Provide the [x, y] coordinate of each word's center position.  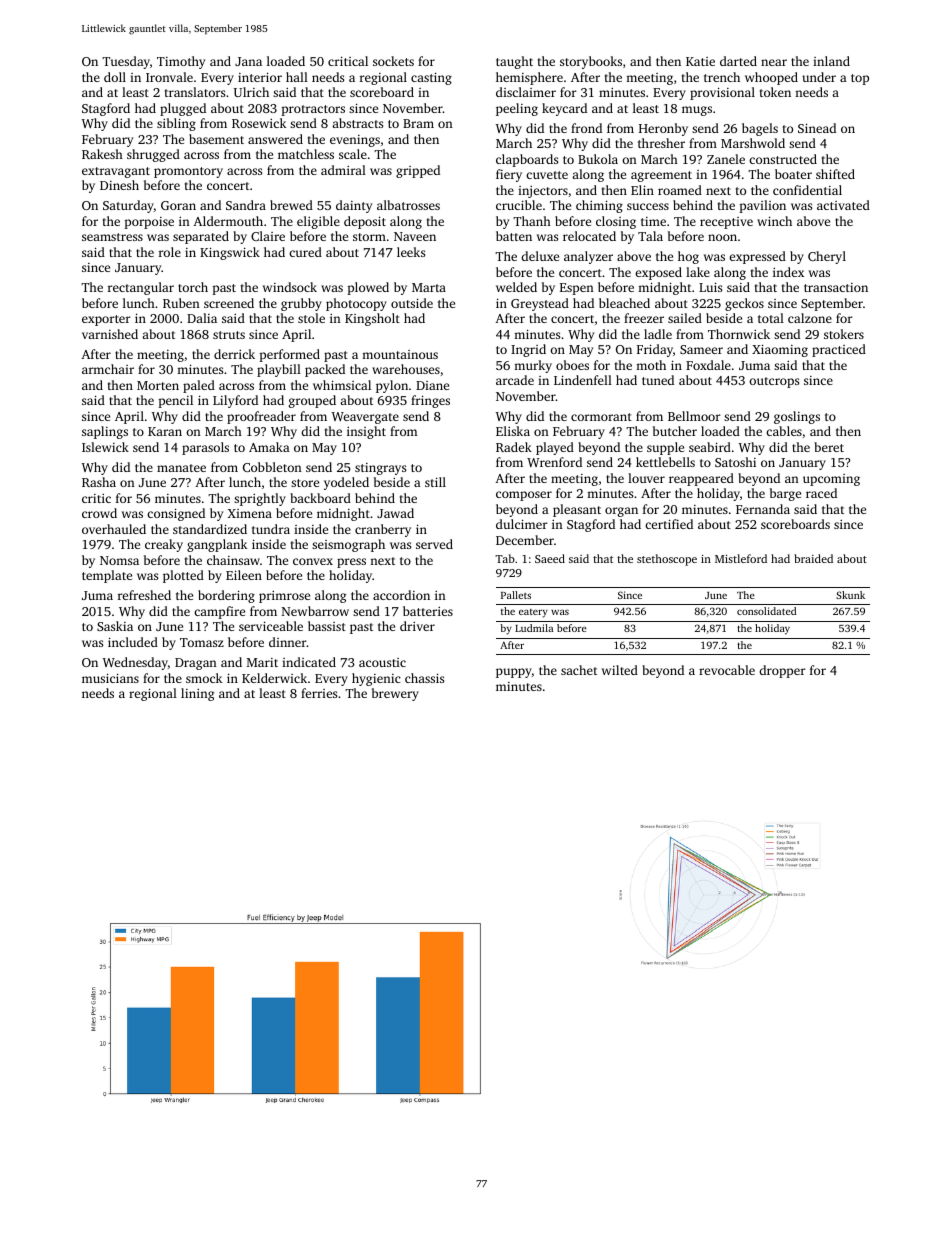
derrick [234, 354]
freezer [644, 318]
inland [831, 61]
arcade [515, 380]
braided [813, 558]
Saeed [550, 558]
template [107, 576]
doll [115, 77]
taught [514, 62]
